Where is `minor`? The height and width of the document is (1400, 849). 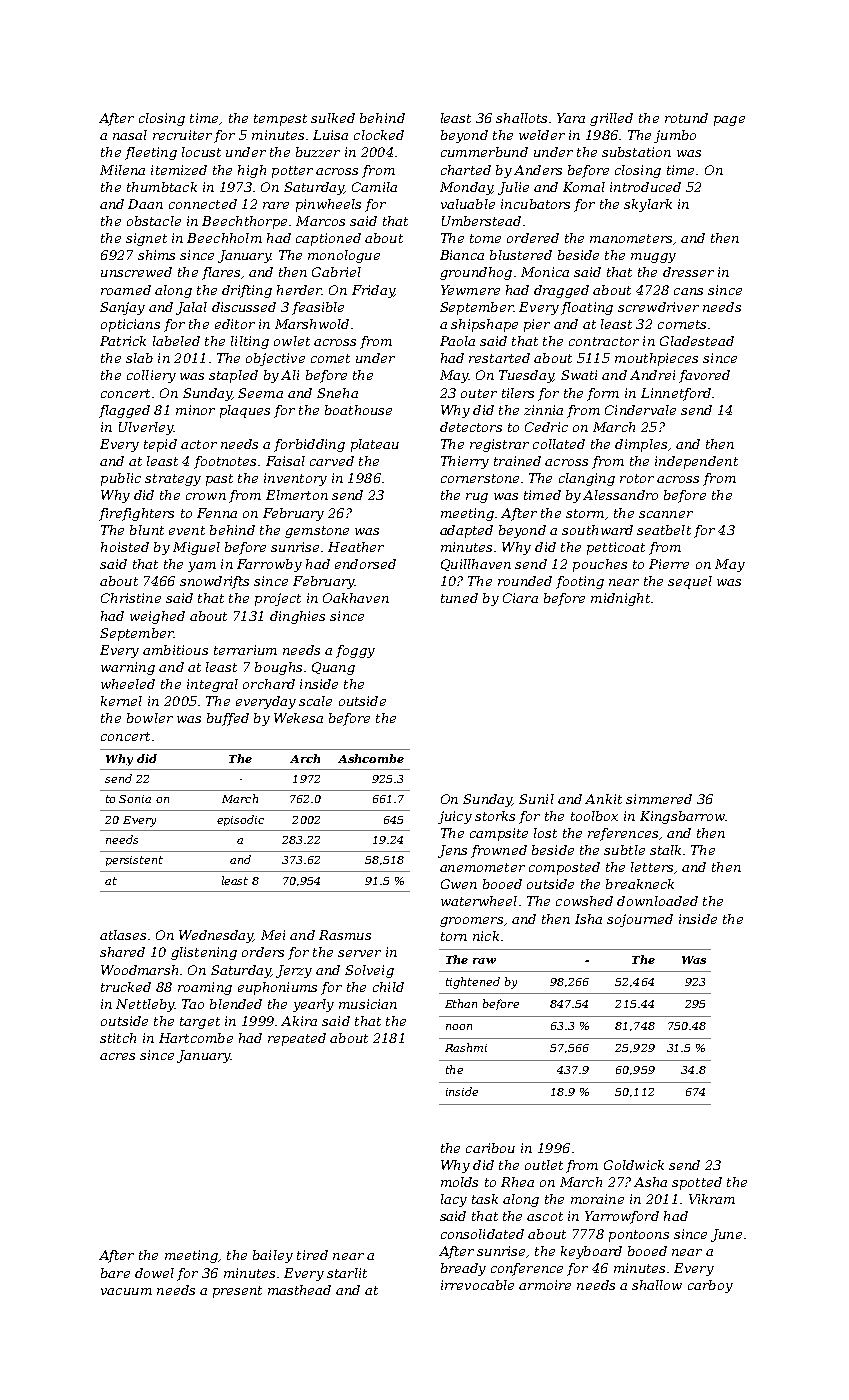
minor is located at coordinates (195, 410).
